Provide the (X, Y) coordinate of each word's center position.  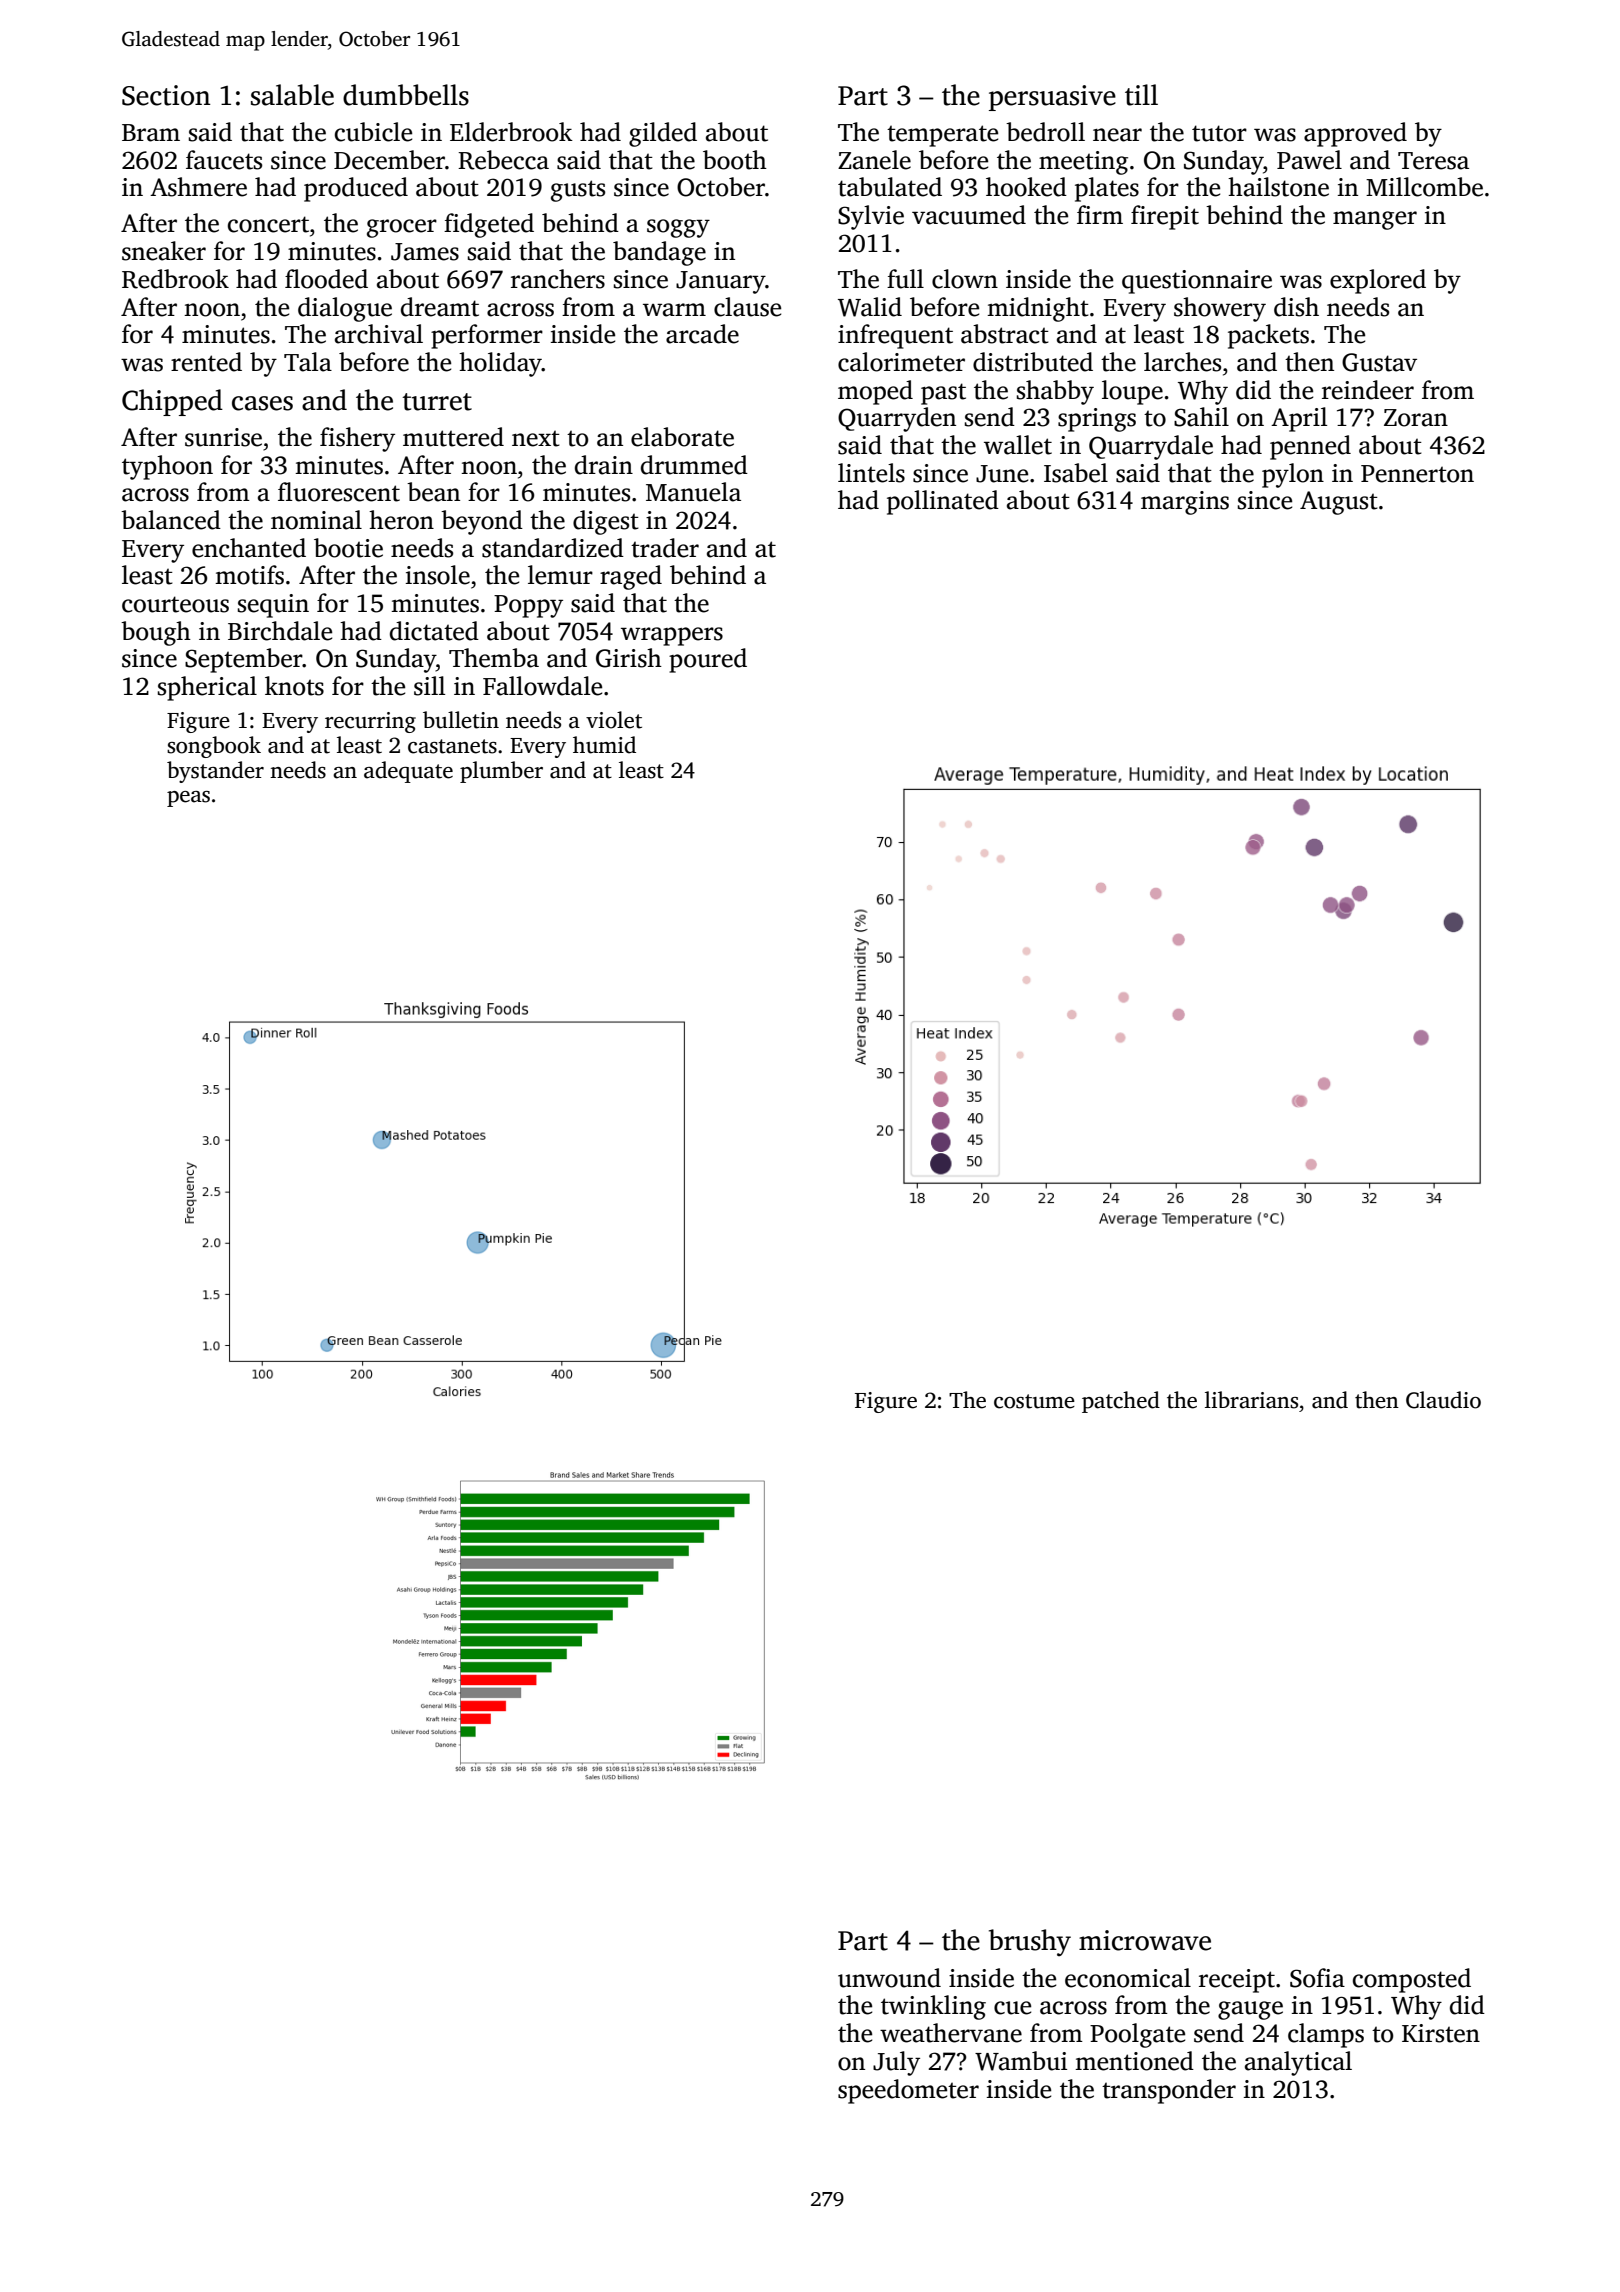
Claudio (1443, 1400)
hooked (1026, 187)
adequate (408, 772)
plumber (501, 772)
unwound (889, 1978)
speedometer (908, 2091)
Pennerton (1417, 474)
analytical (1298, 2063)
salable (292, 95)
